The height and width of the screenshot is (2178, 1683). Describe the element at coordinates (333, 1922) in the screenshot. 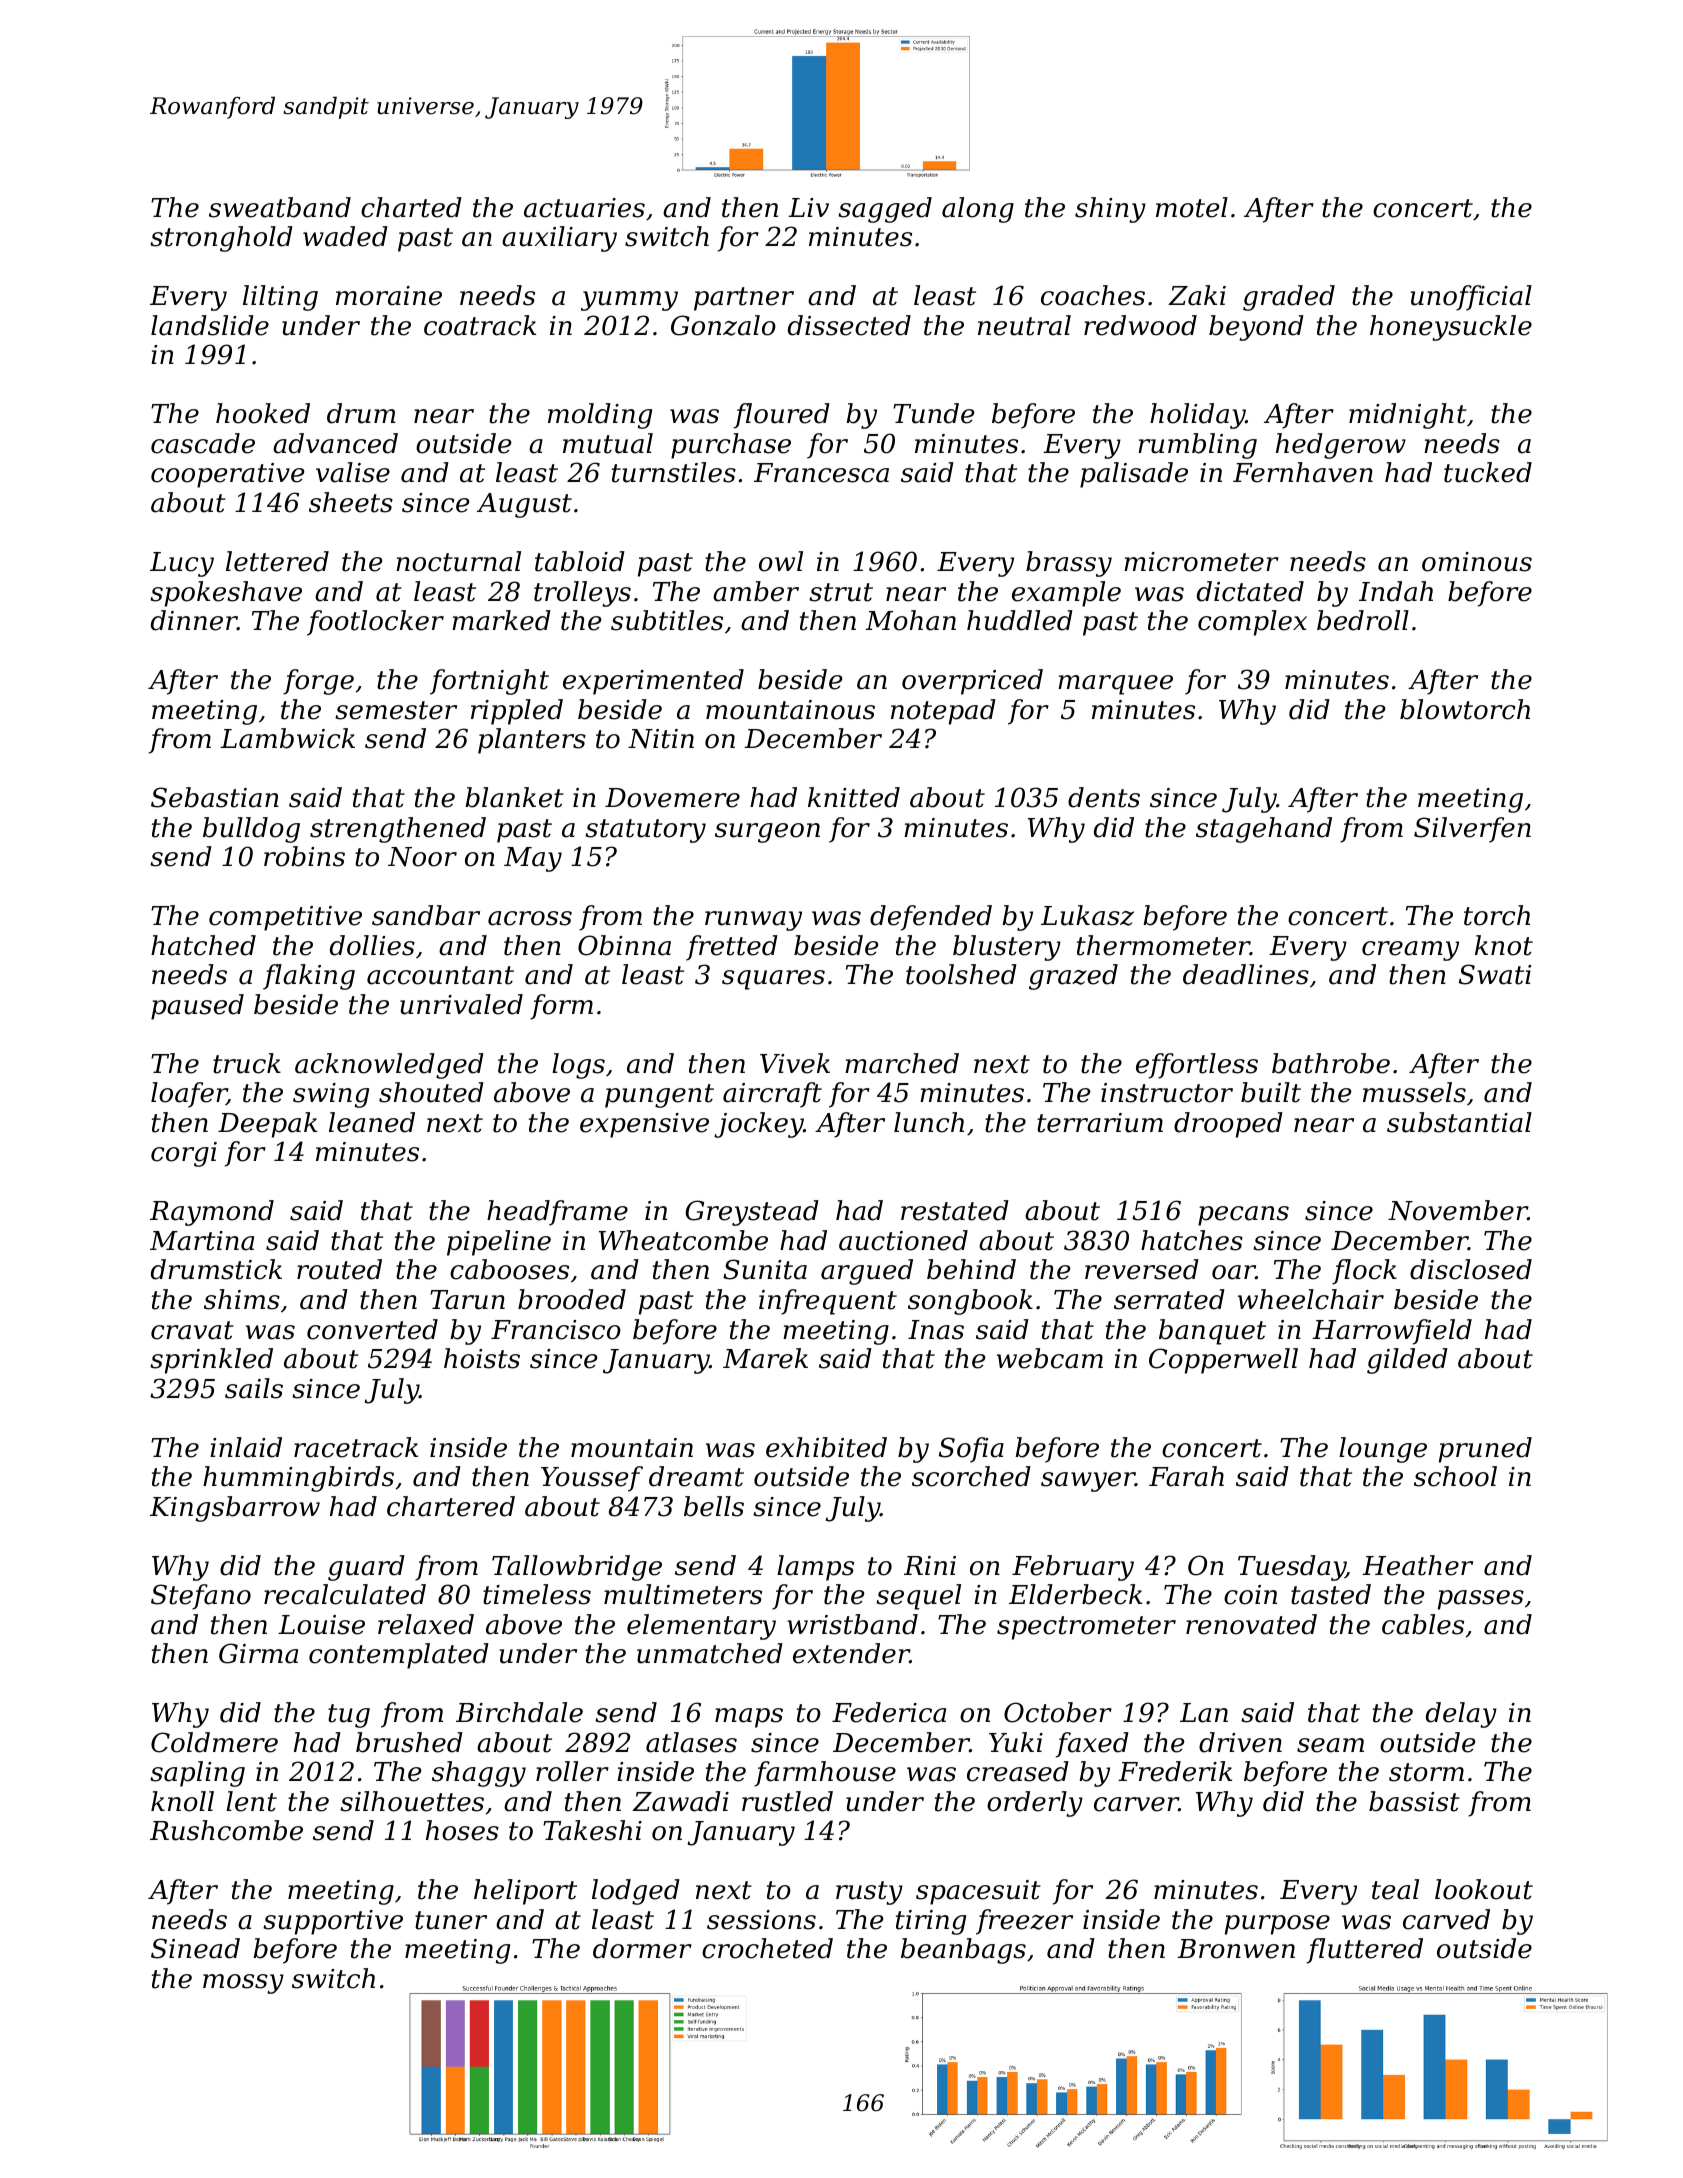

I see `supportive` at that location.
